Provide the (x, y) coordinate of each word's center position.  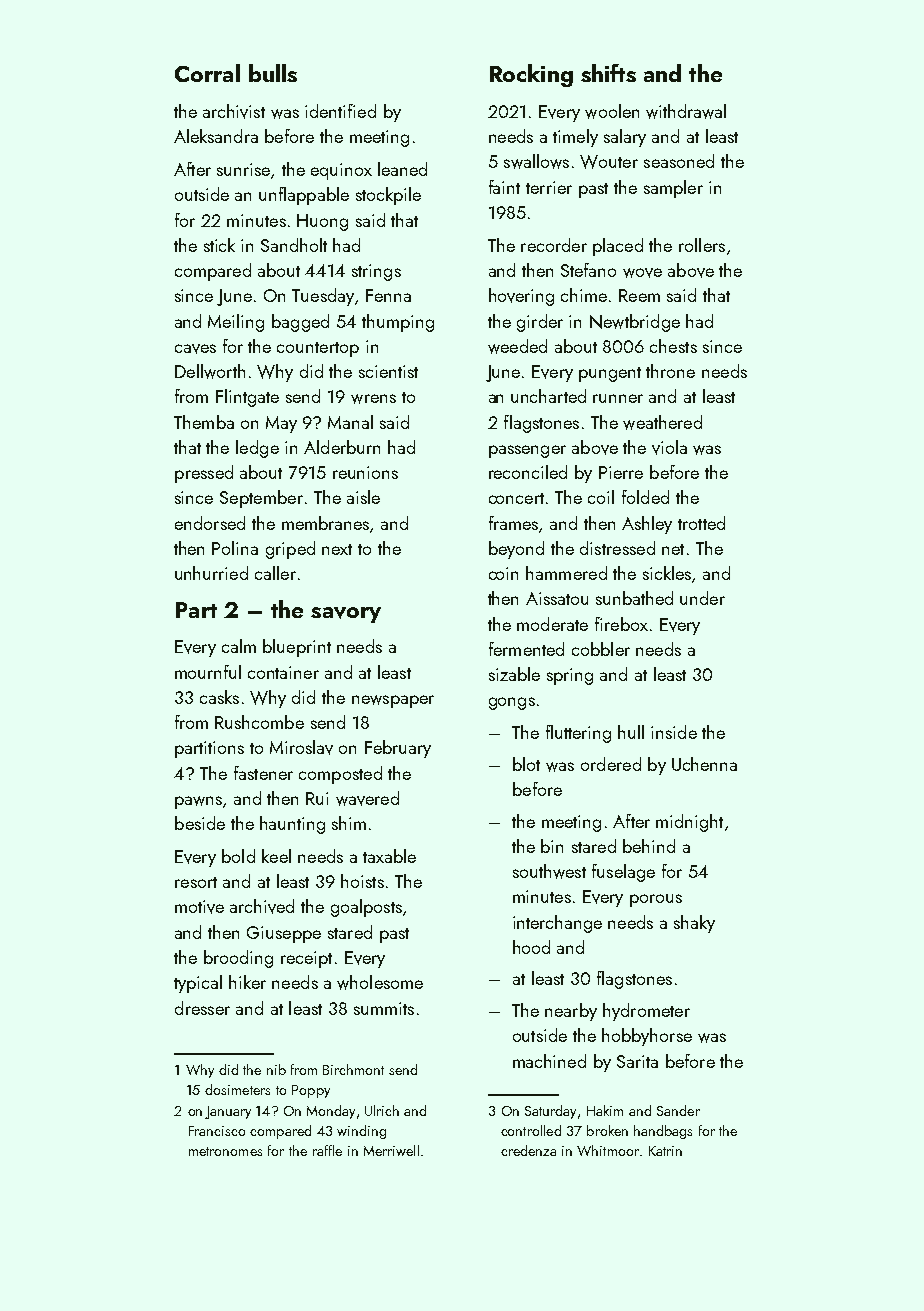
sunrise (243, 169)
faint (504, 187)
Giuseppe (284, 934)
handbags (663, 1132)
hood (531, 947)
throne (670, 371)
